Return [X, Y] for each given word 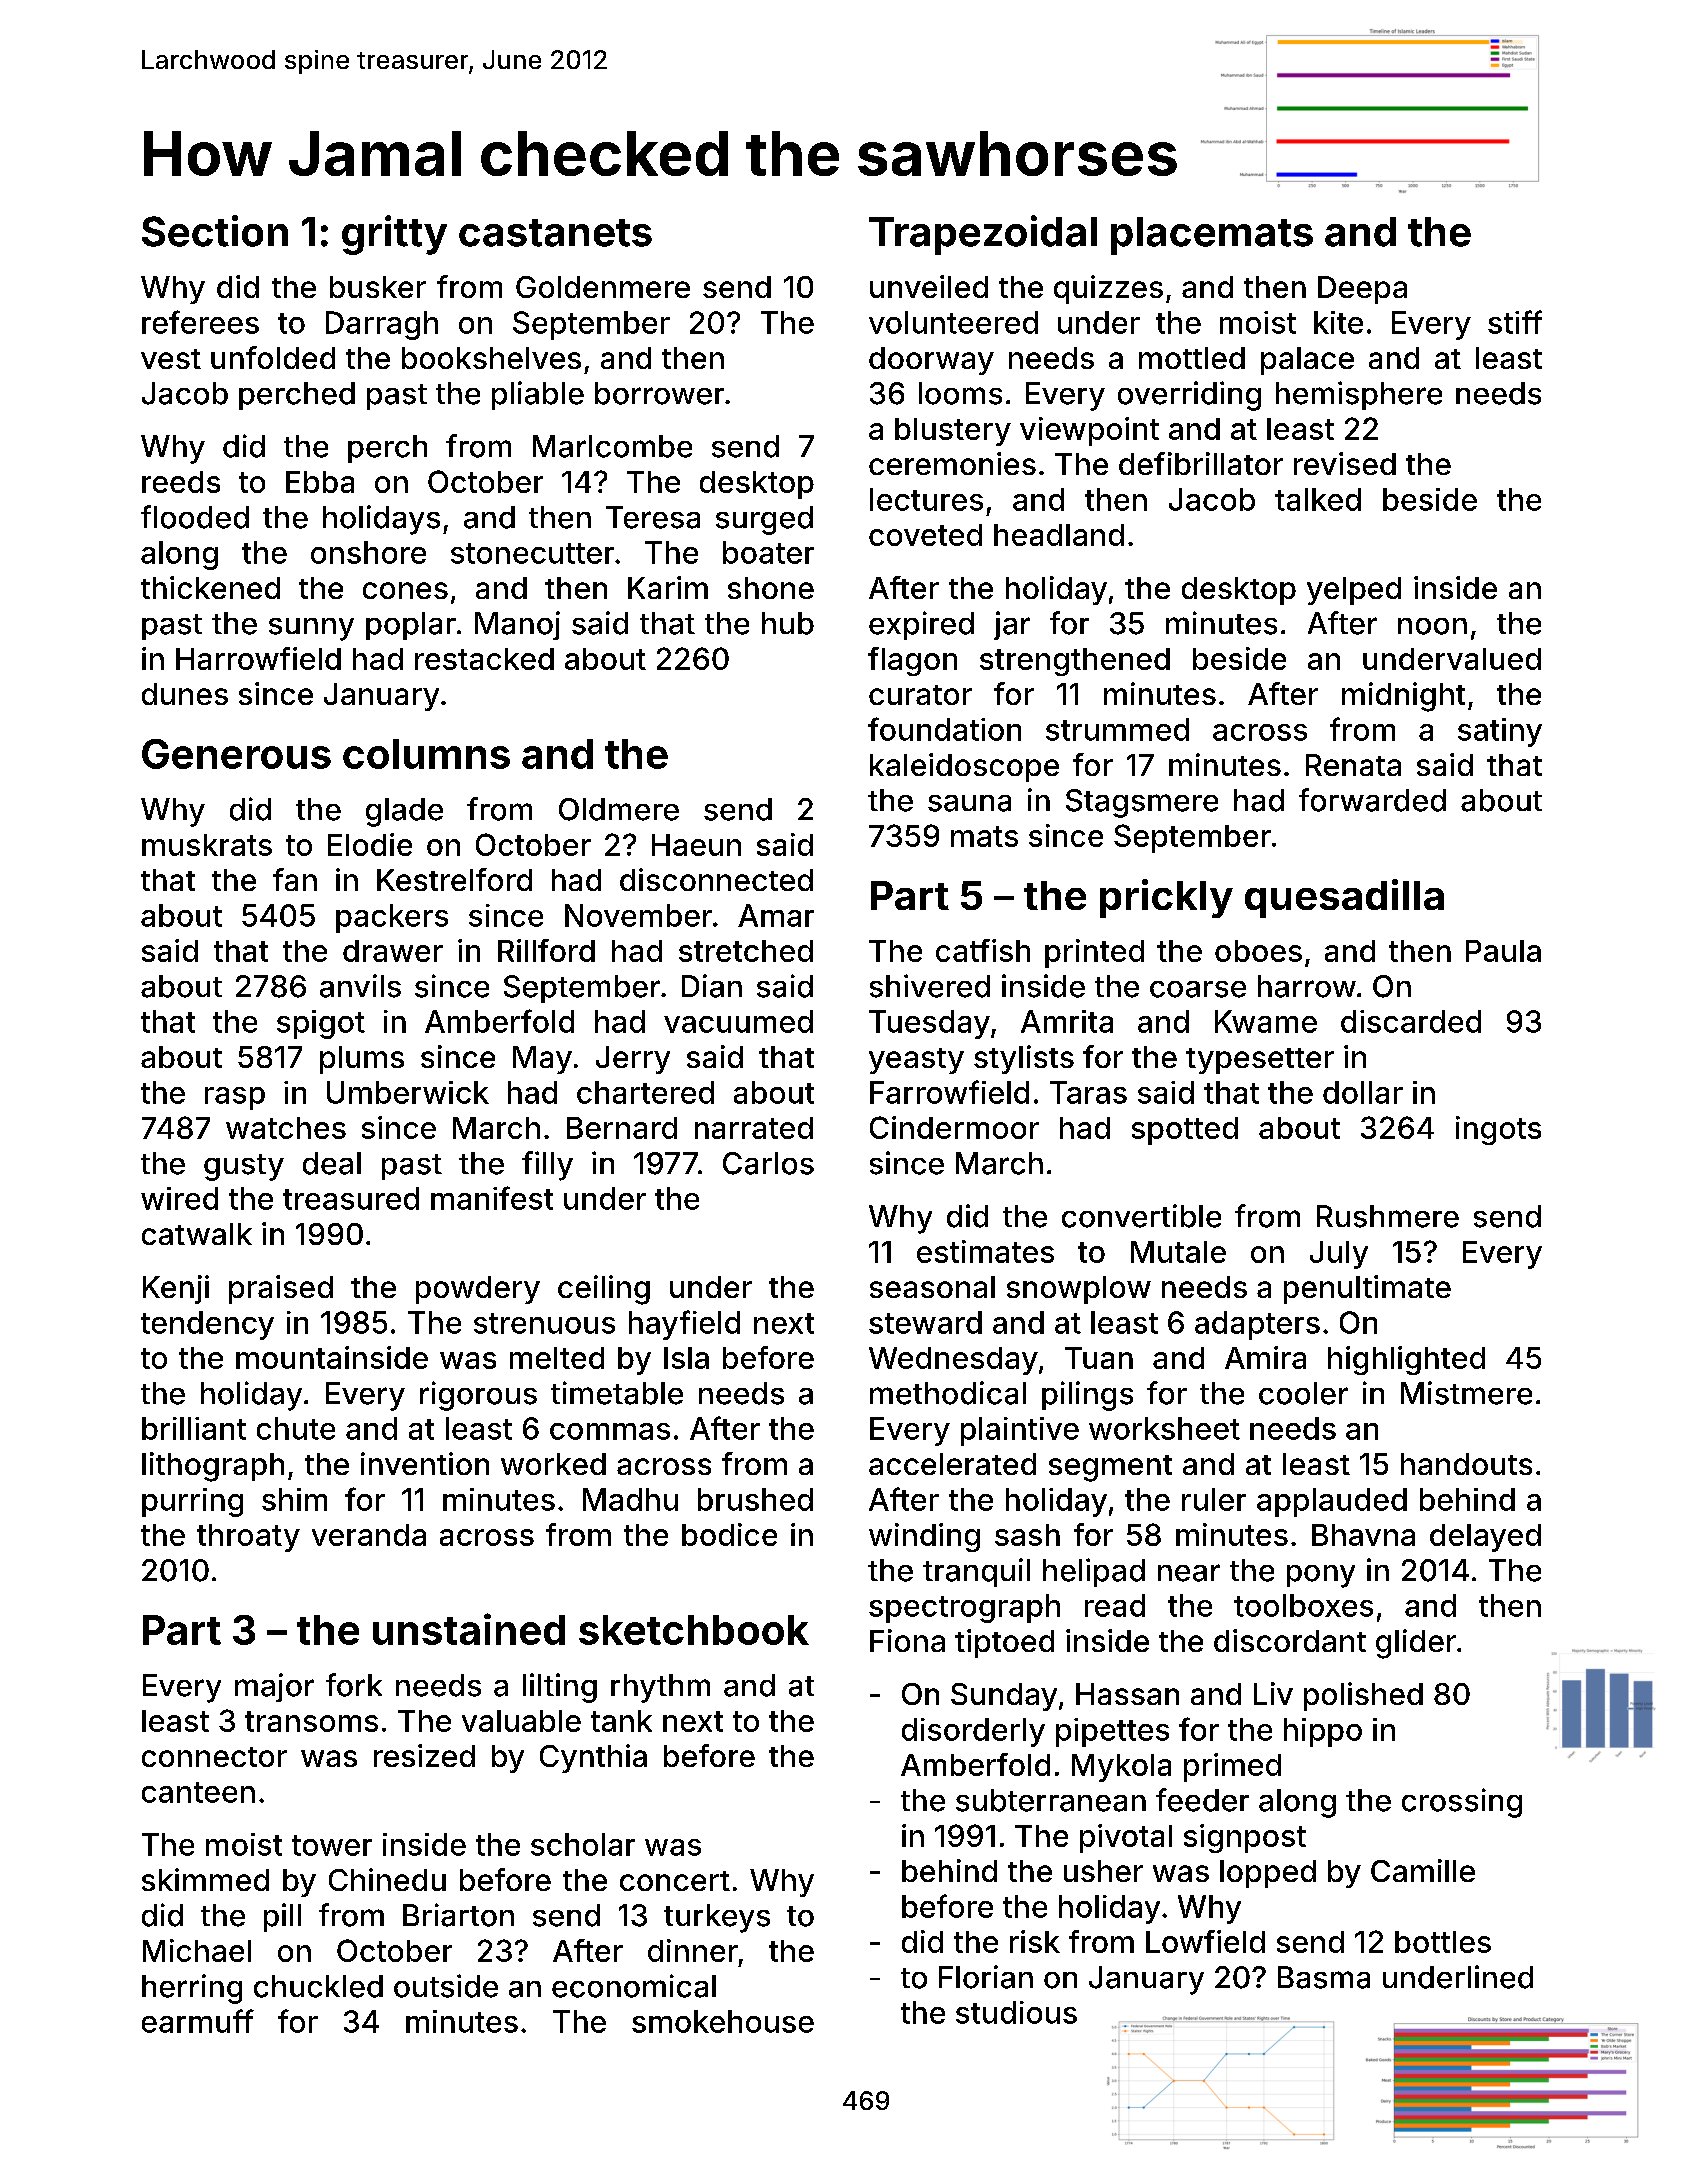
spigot [321, 1024]
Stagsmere [1142, 803]
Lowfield [1205, 1941]
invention [425, 1463]
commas [610, 1431]
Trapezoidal [983, 235]
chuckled [318, 1986]
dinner [693, 1950]
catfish [983, 950]
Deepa [1362, 290]
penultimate [1367, 1289]
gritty [394, 235]
